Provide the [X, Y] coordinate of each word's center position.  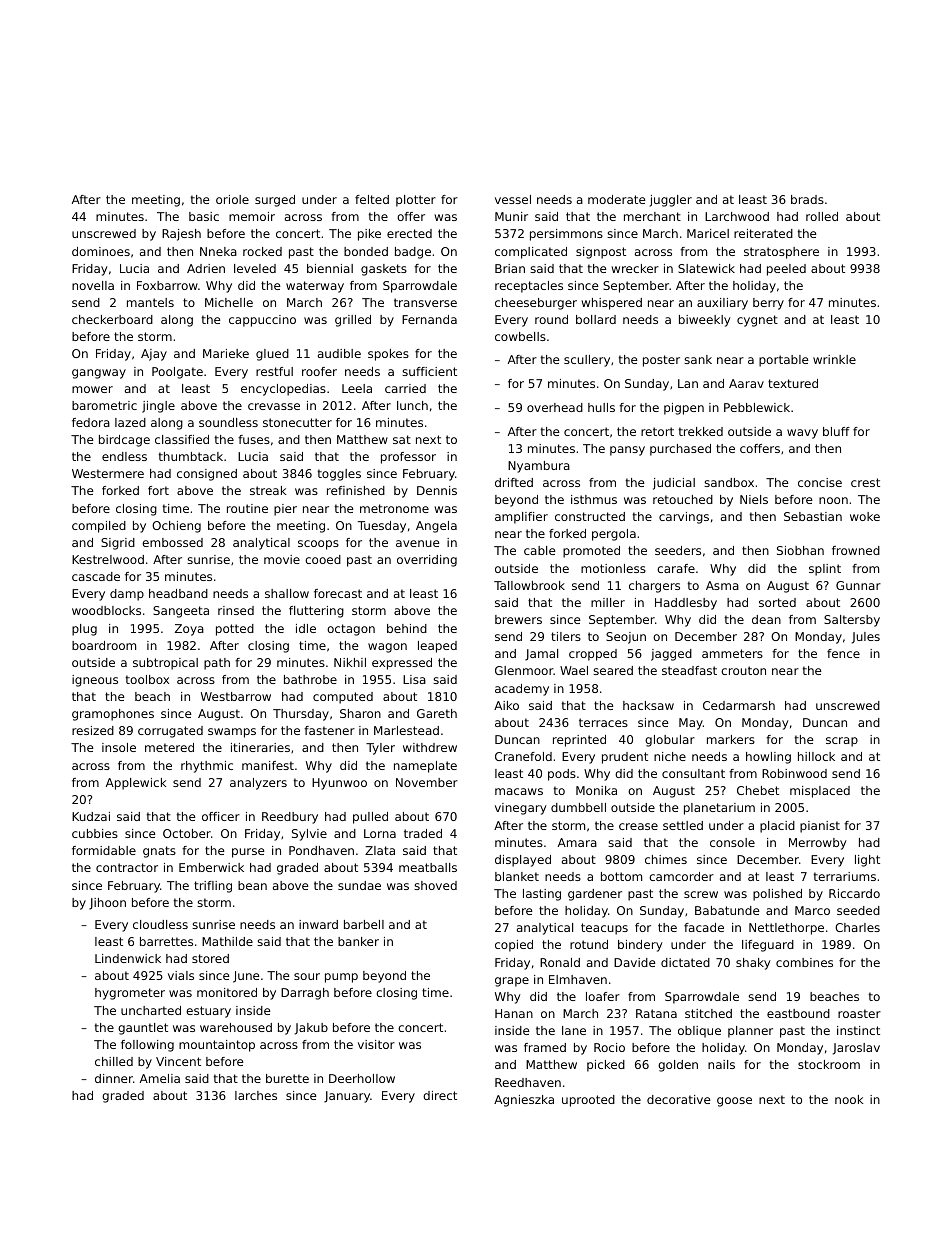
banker [358, 941]
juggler [671, 201]
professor [408, 458]
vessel [513, 199]
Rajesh [181, 235]
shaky [753, 964]
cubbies [95, 833]
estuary [208, 1012]
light [867, 861]
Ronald [560, 962]
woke [865, 516]
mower [92, 389]
